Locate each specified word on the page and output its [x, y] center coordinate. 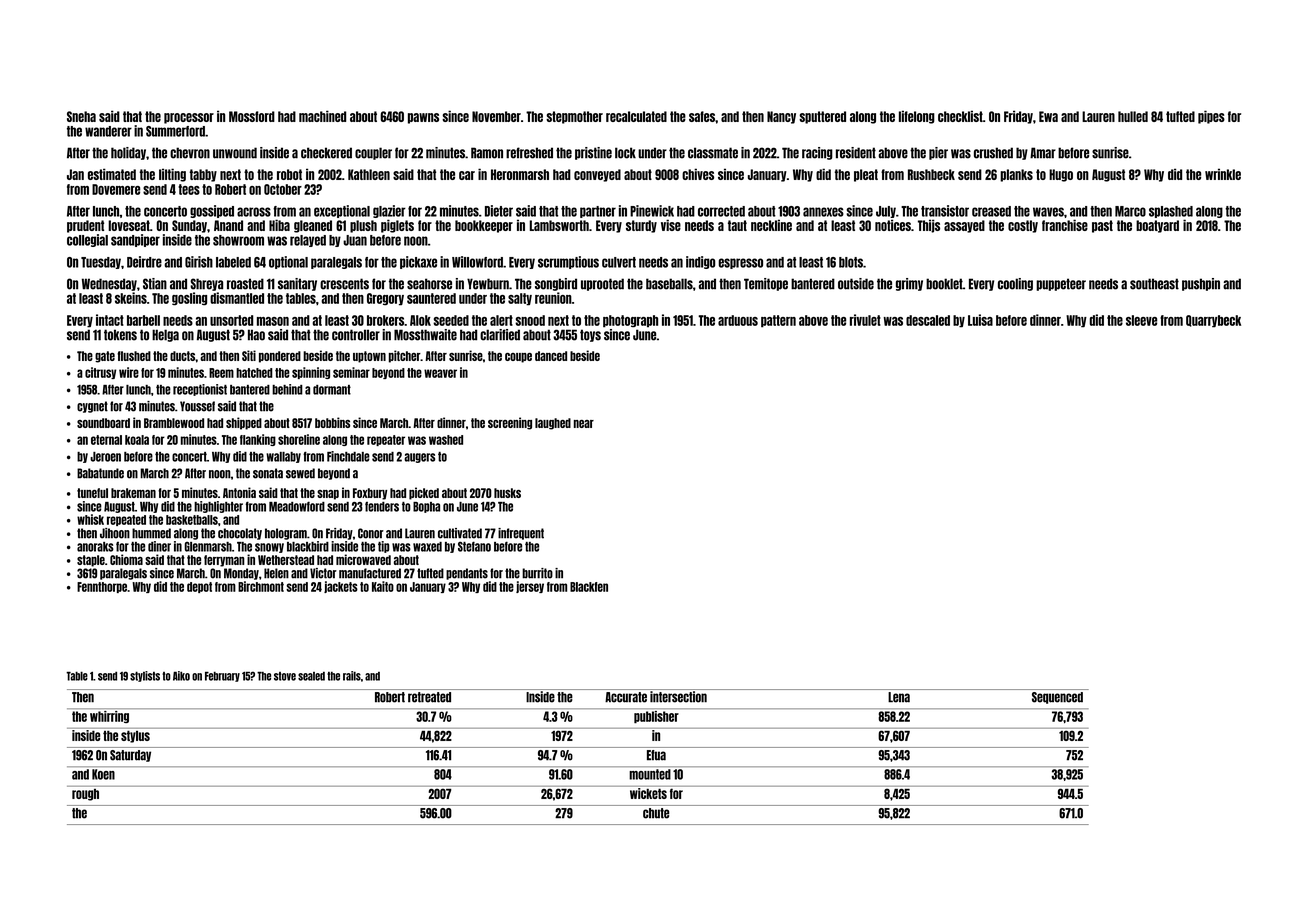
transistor [945, 211]
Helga [165, 335]
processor [189, 118]
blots [851, 262]
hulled [1133, 116]
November [496, 116]
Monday [241, 574]
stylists [145, 676]
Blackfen [589, 587]
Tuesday [101, 263]
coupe [518, 358]
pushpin [1201, 284]
